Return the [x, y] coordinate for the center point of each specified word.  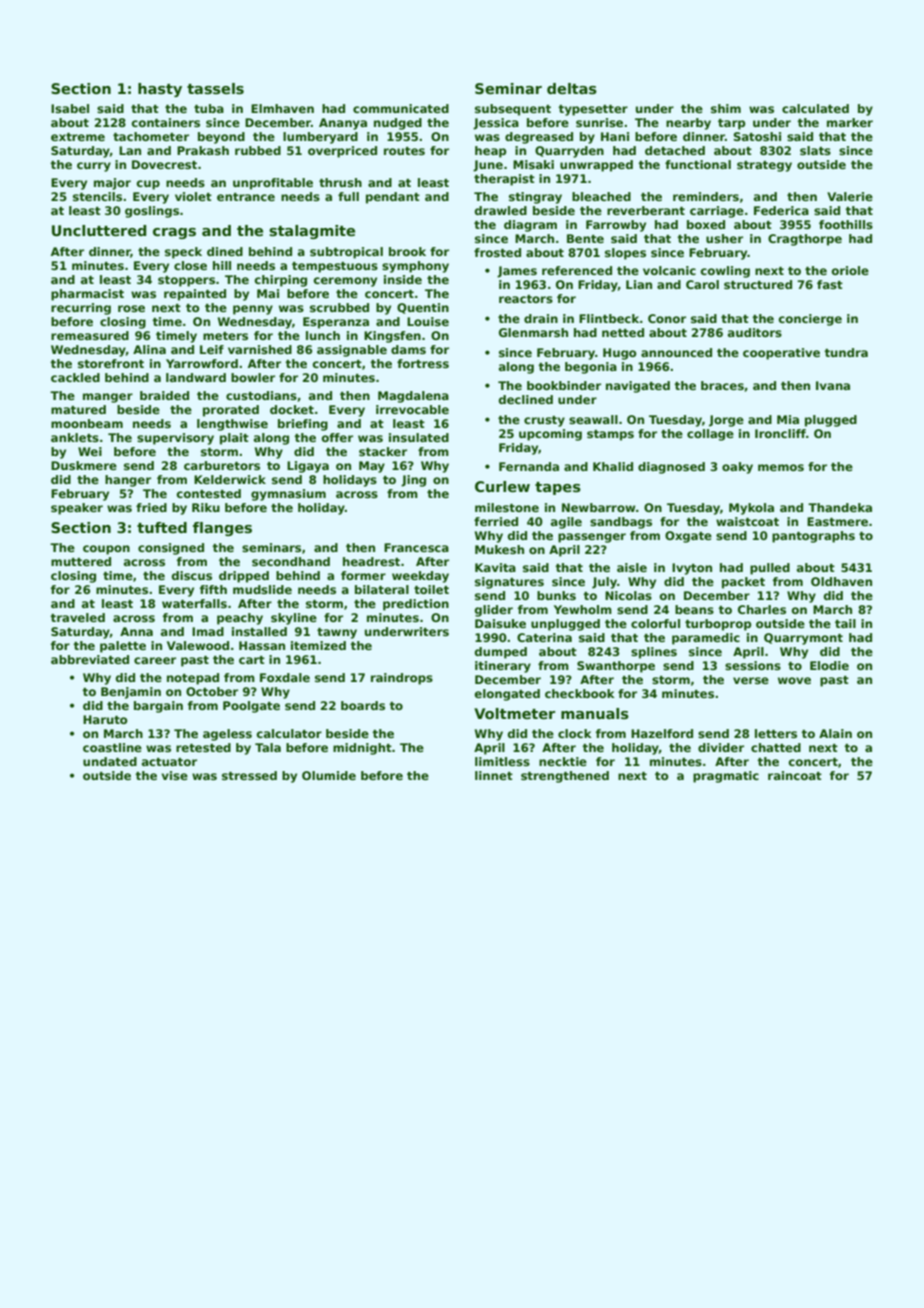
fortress [423, 363]
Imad [208, 631]
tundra [846, 352]
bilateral [382, 589]
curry [94, 167]
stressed [249, 775]
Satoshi [757, 136]
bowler [253, 377]
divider [721, 747]
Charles [762, 609]
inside [403, 279]
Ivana [833, 385]
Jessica [496, 124]
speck [183, 253]
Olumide [329, 775]
